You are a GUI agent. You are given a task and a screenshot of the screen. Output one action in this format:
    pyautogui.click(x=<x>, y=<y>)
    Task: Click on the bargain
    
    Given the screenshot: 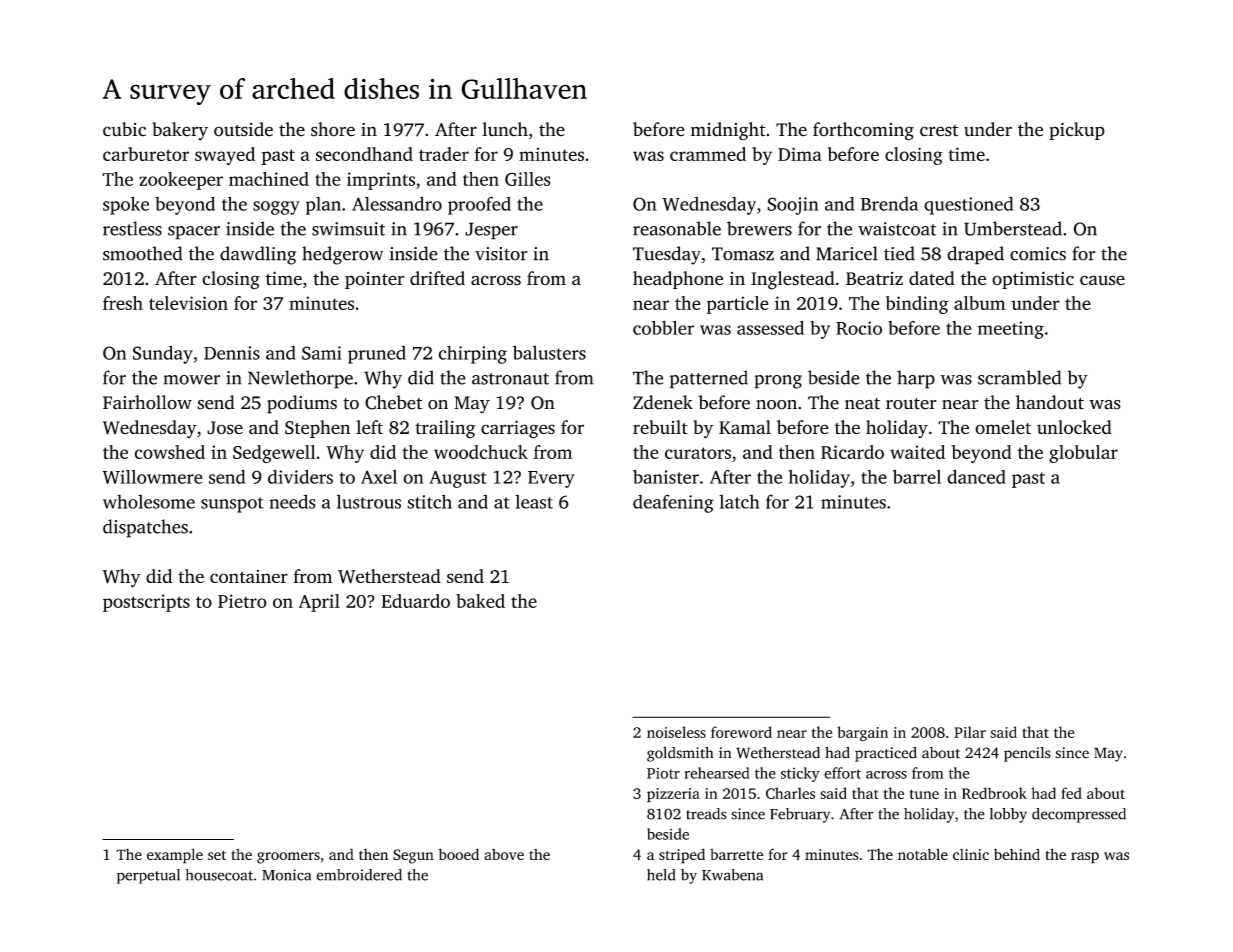 What is the action you would take?
    pyautogui.click(x=862, y=734)
